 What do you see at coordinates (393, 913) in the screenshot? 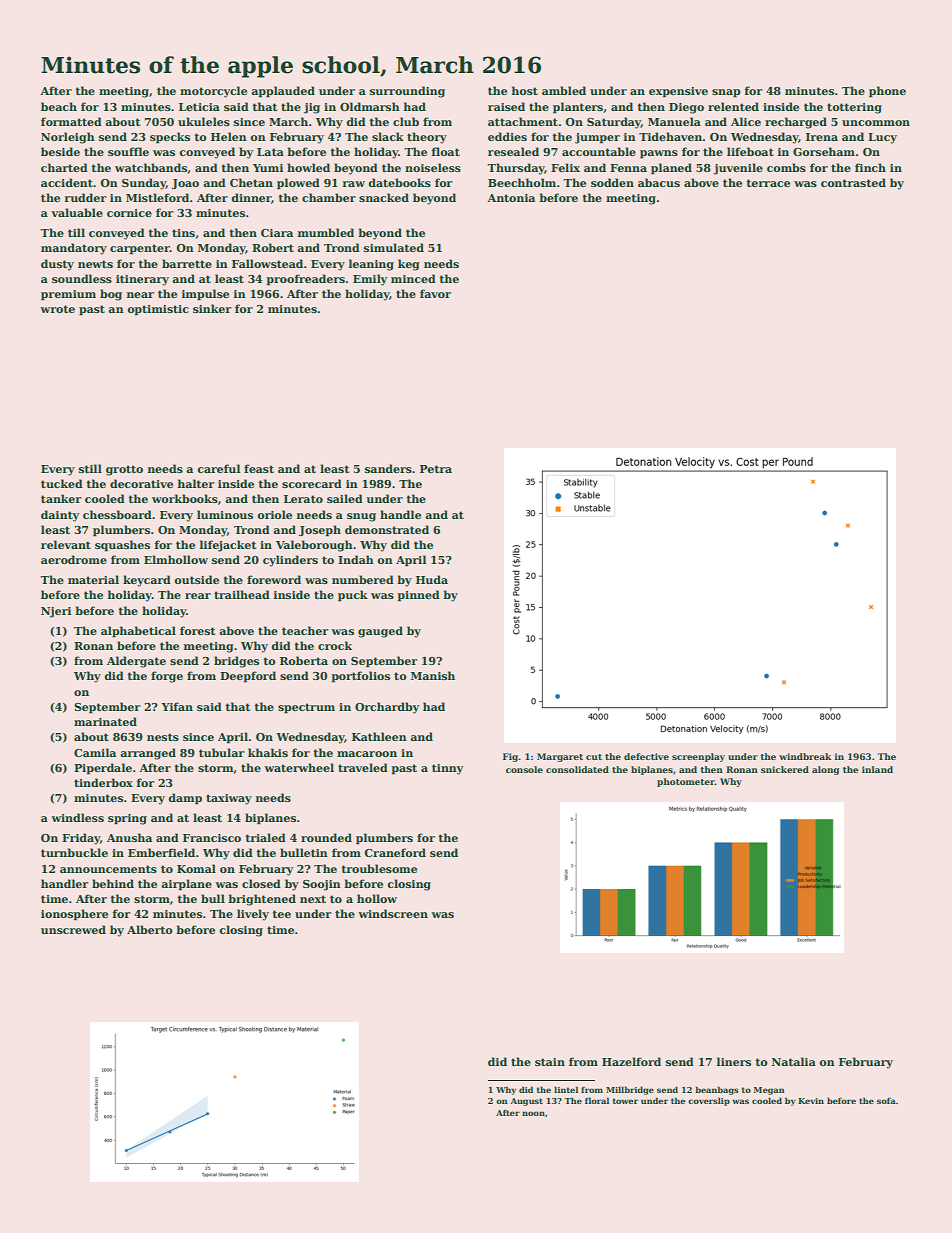
I see `windscreen` at bounding box center [393, 913].
